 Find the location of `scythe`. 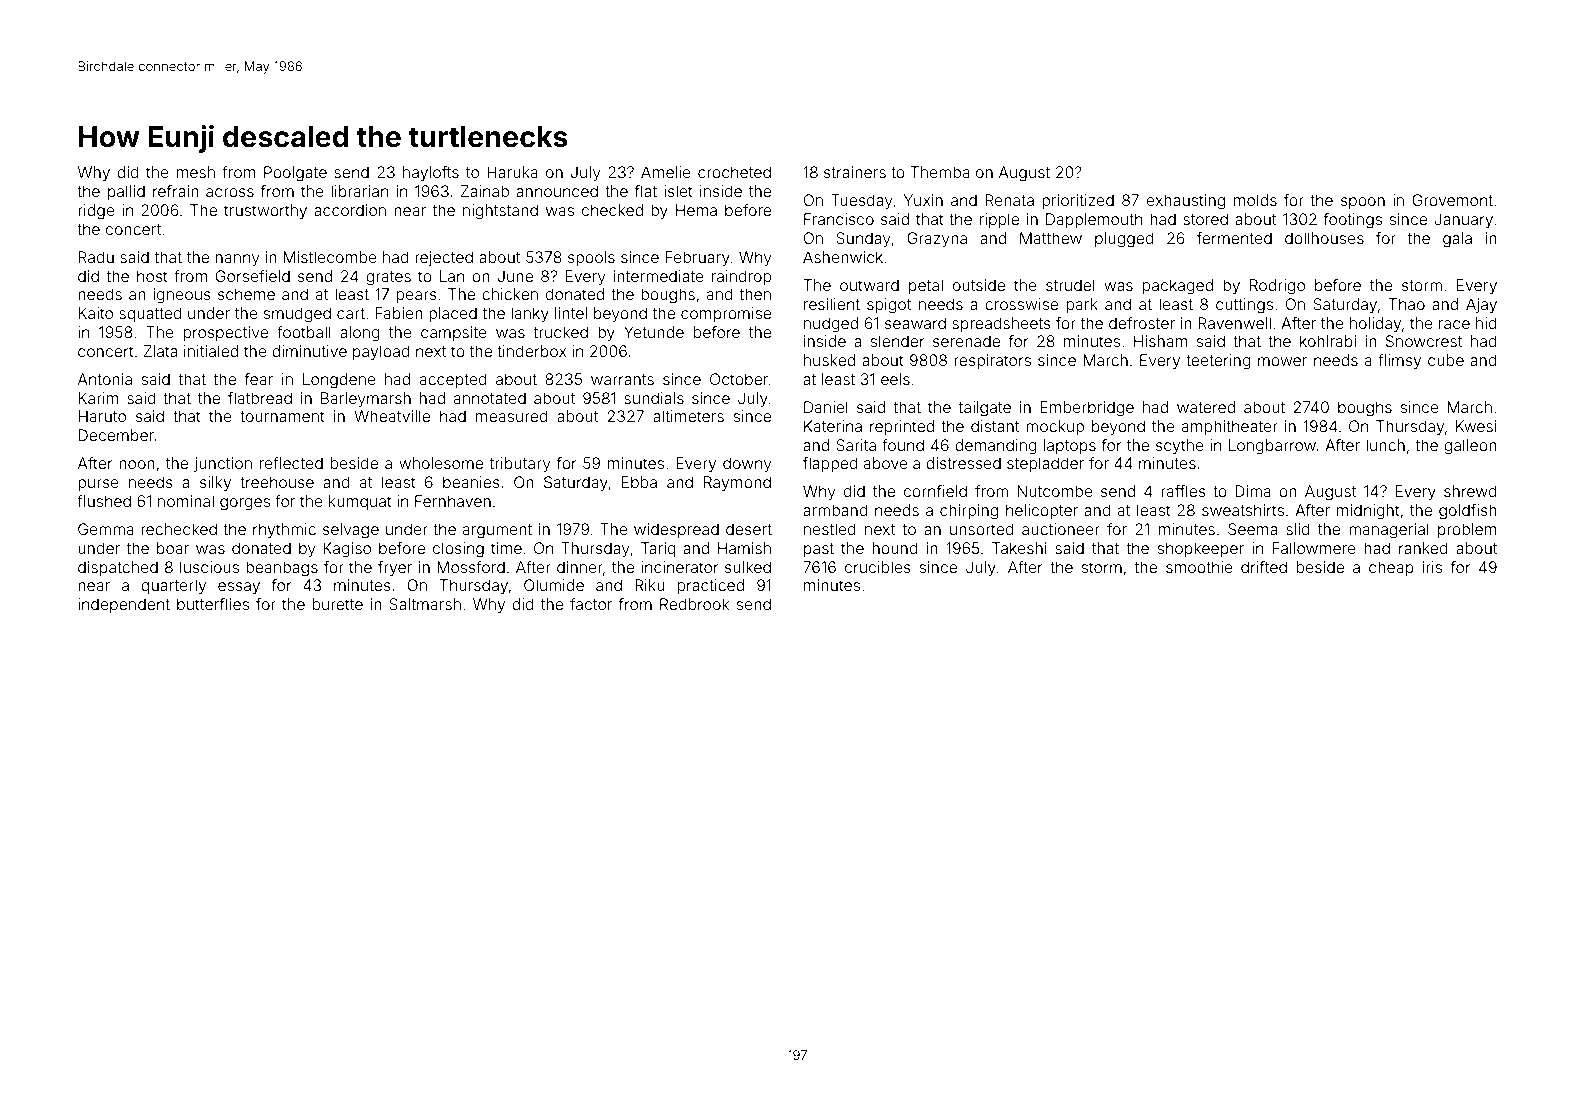

scythe is located at coordinates (1180, 447).
